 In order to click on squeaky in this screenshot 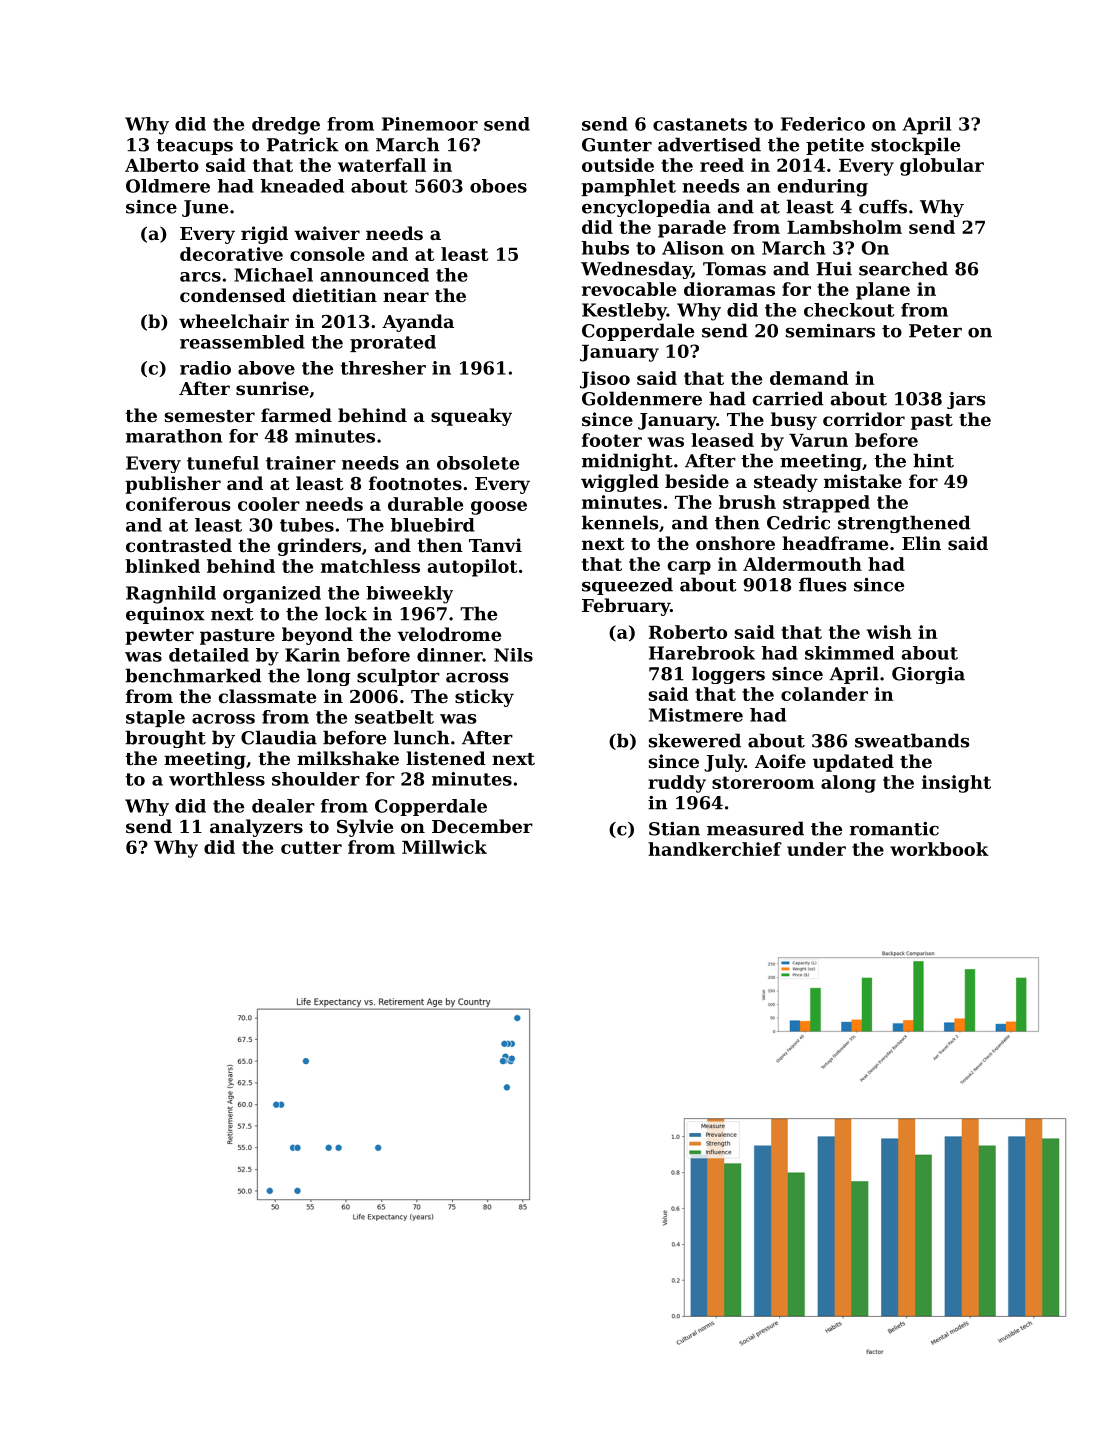, I will do `click(471, 417)`.
